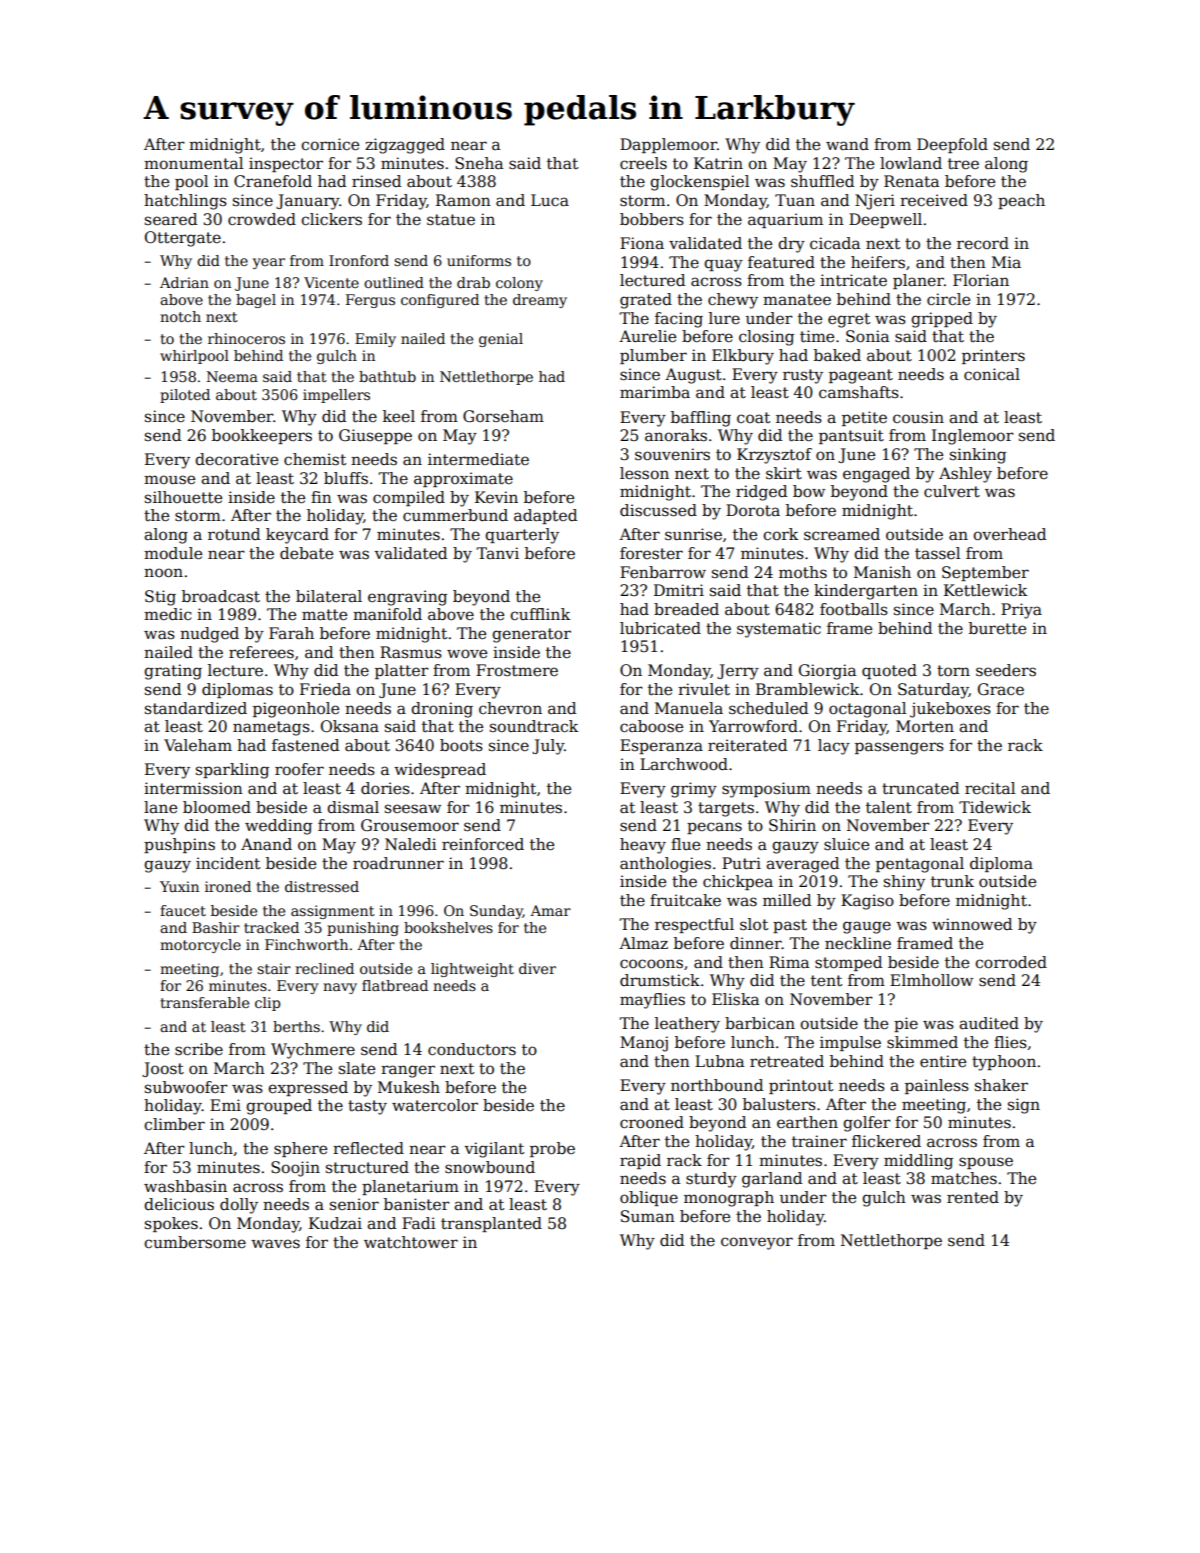 The width and height of the page is (1200, 1553). I want to click on Farah, so click(291, 633).
